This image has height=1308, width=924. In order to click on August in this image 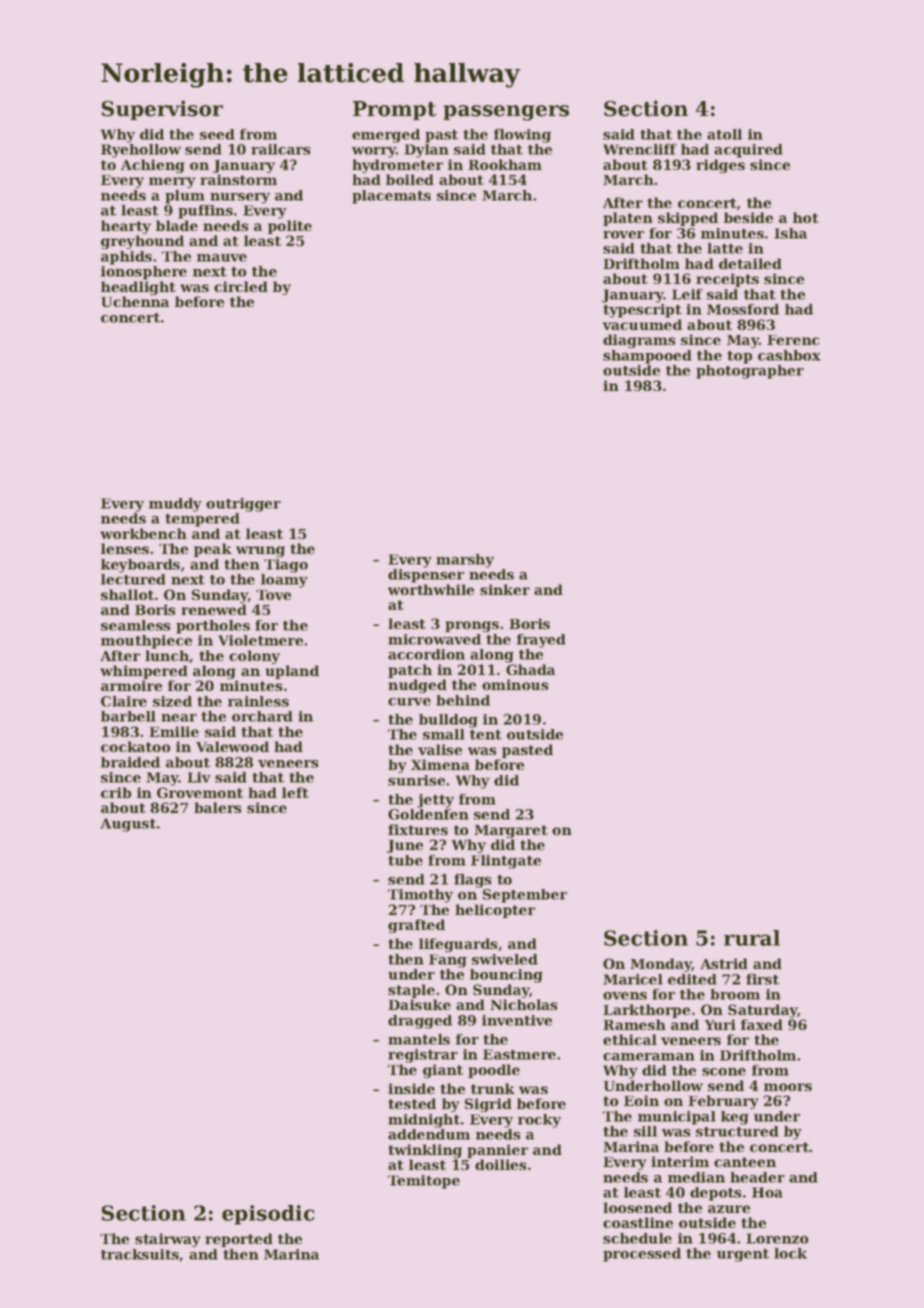, I will do `click(128, 825)`.
